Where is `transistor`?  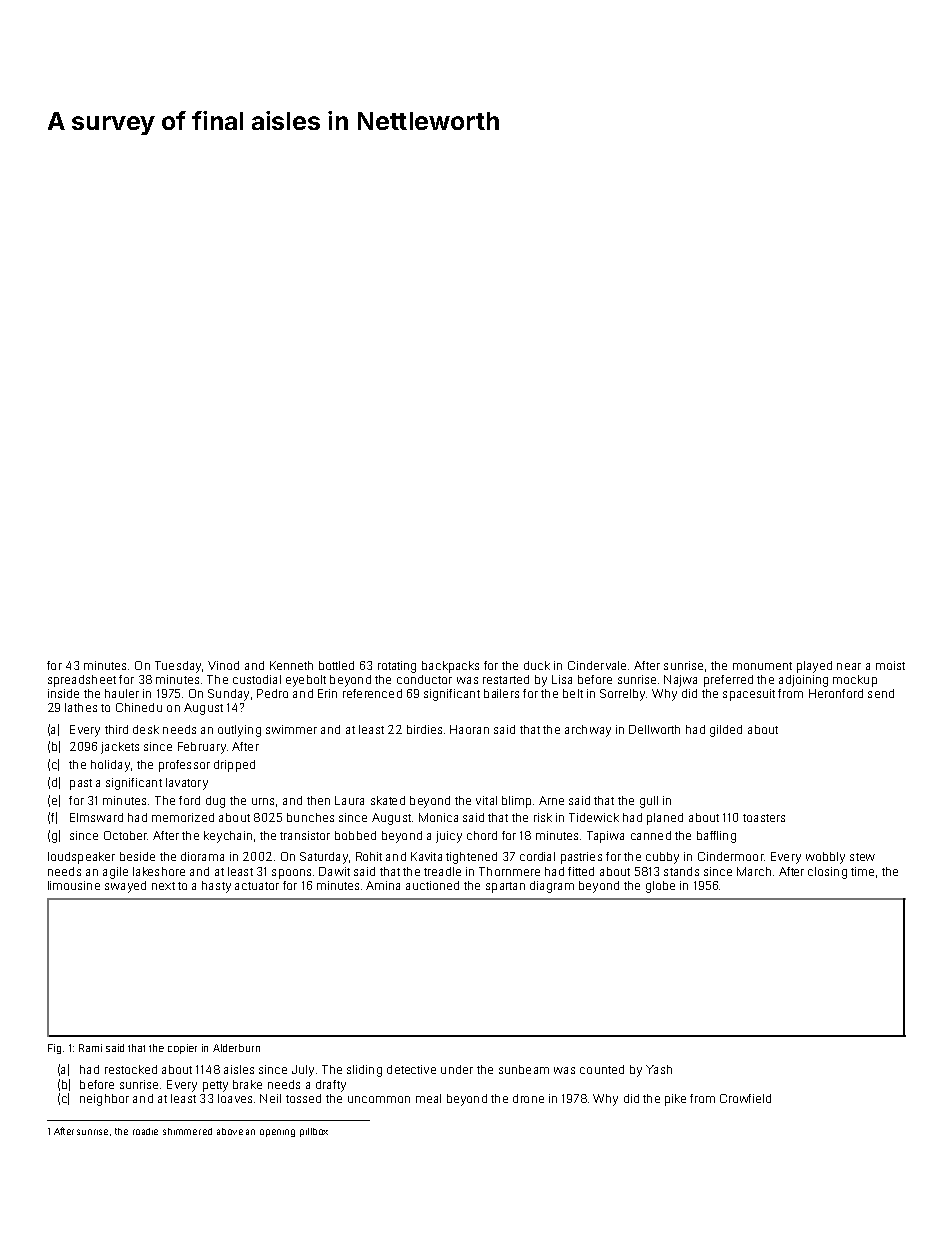 transistor is located at coordinates (305, 835).
